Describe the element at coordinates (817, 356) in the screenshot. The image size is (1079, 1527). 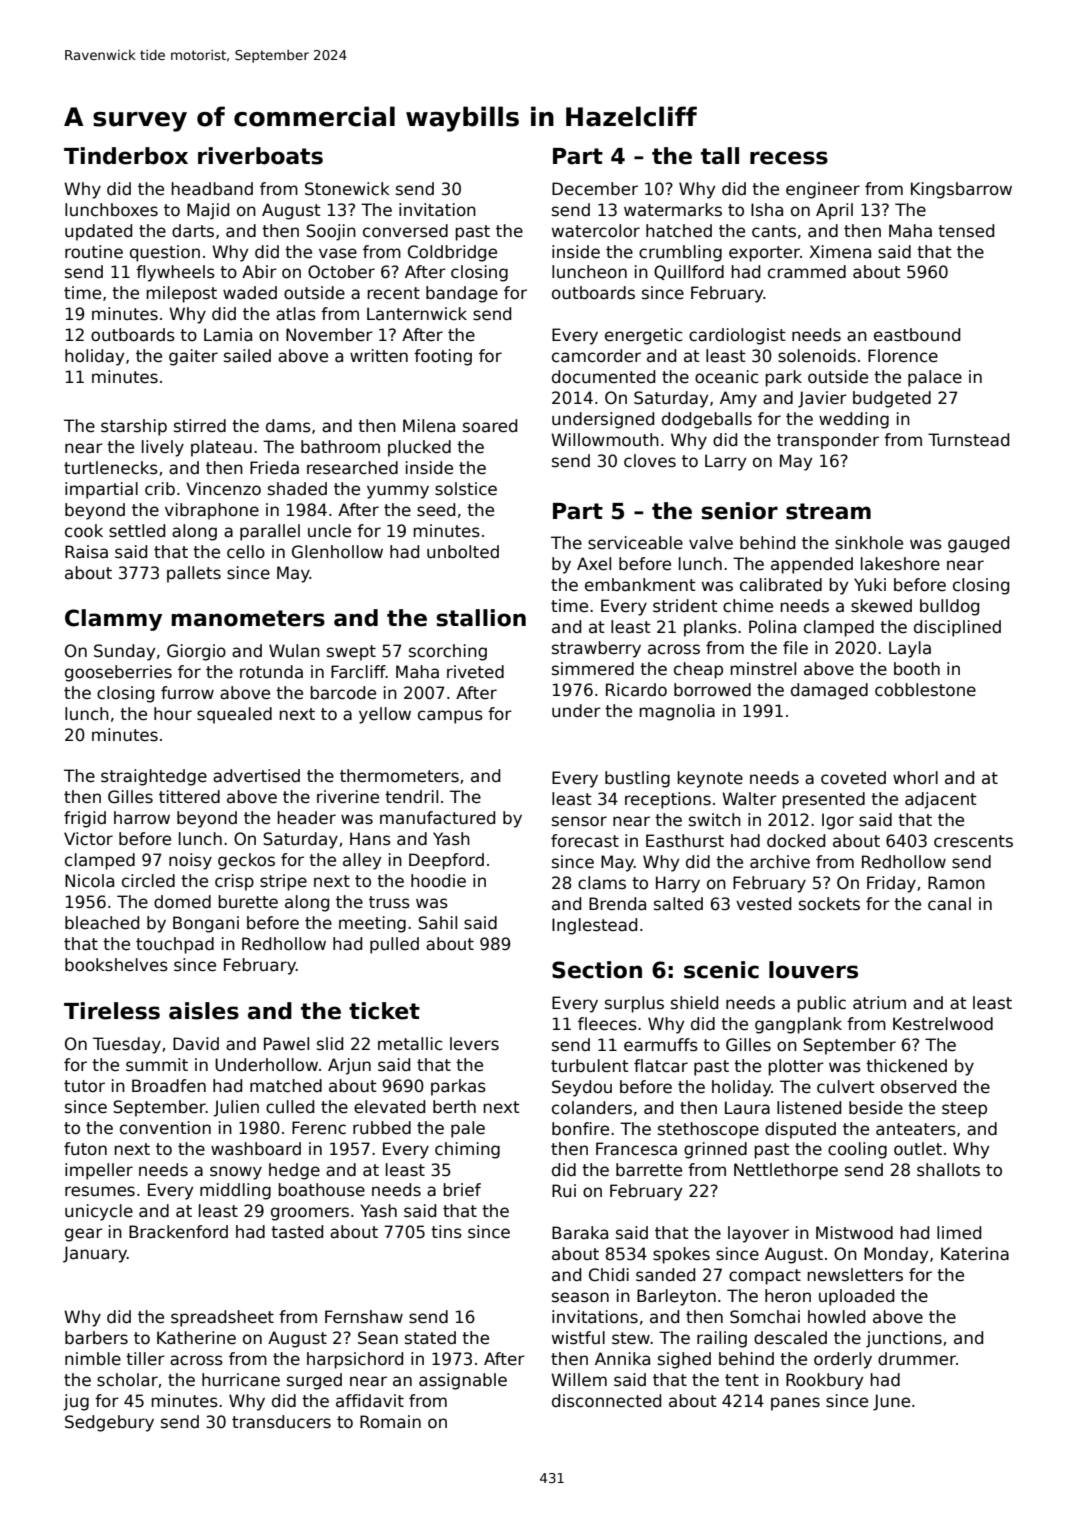
I see `solenoids` at that location.
